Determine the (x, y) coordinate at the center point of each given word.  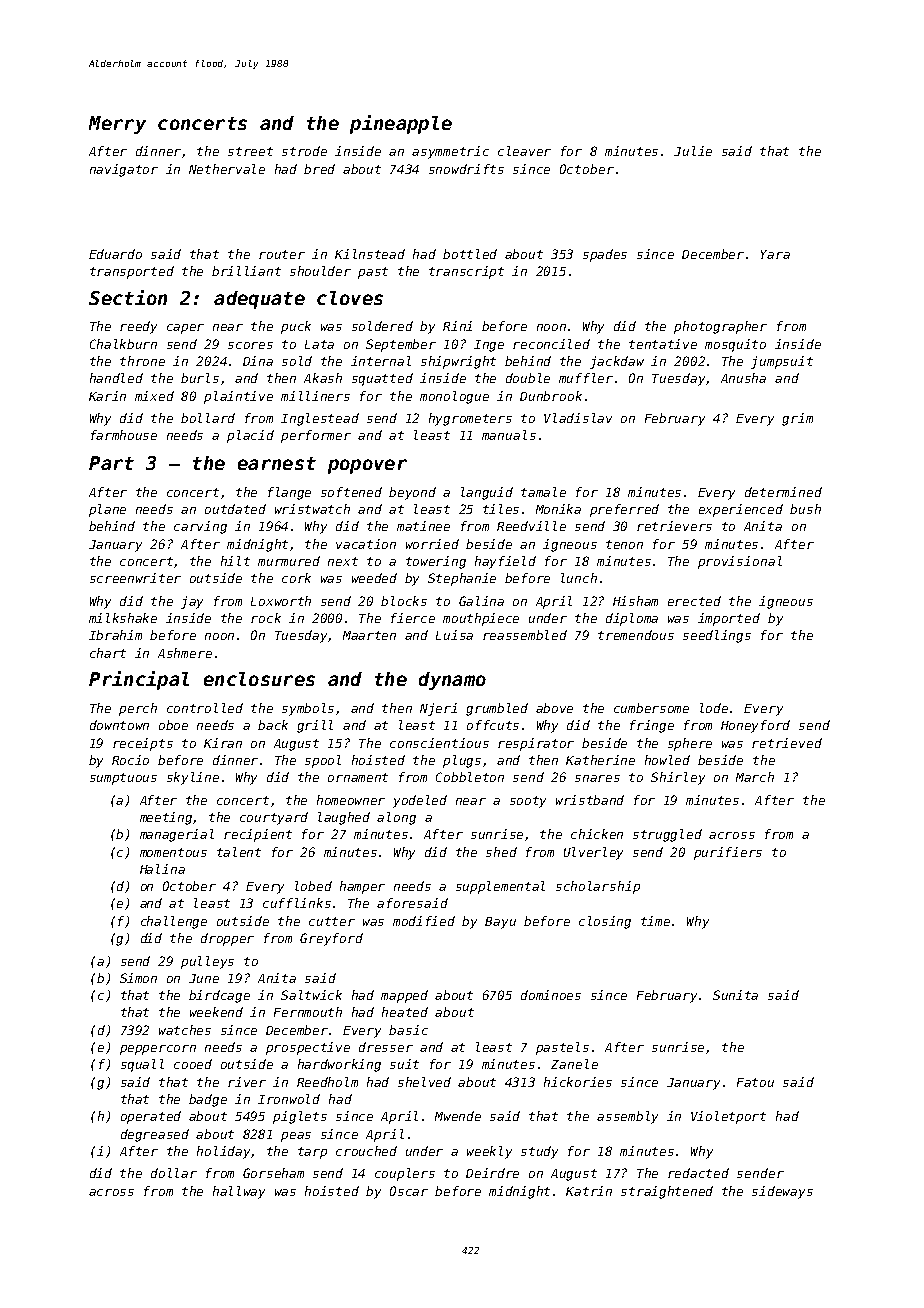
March (755, 777)
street (250, 151)
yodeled (420, 801)
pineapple (401, 124)
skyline (193, 778)
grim (797, 419)
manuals (509, 435)
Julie (693, 151)
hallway (239, 1192)
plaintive (238, 397)
